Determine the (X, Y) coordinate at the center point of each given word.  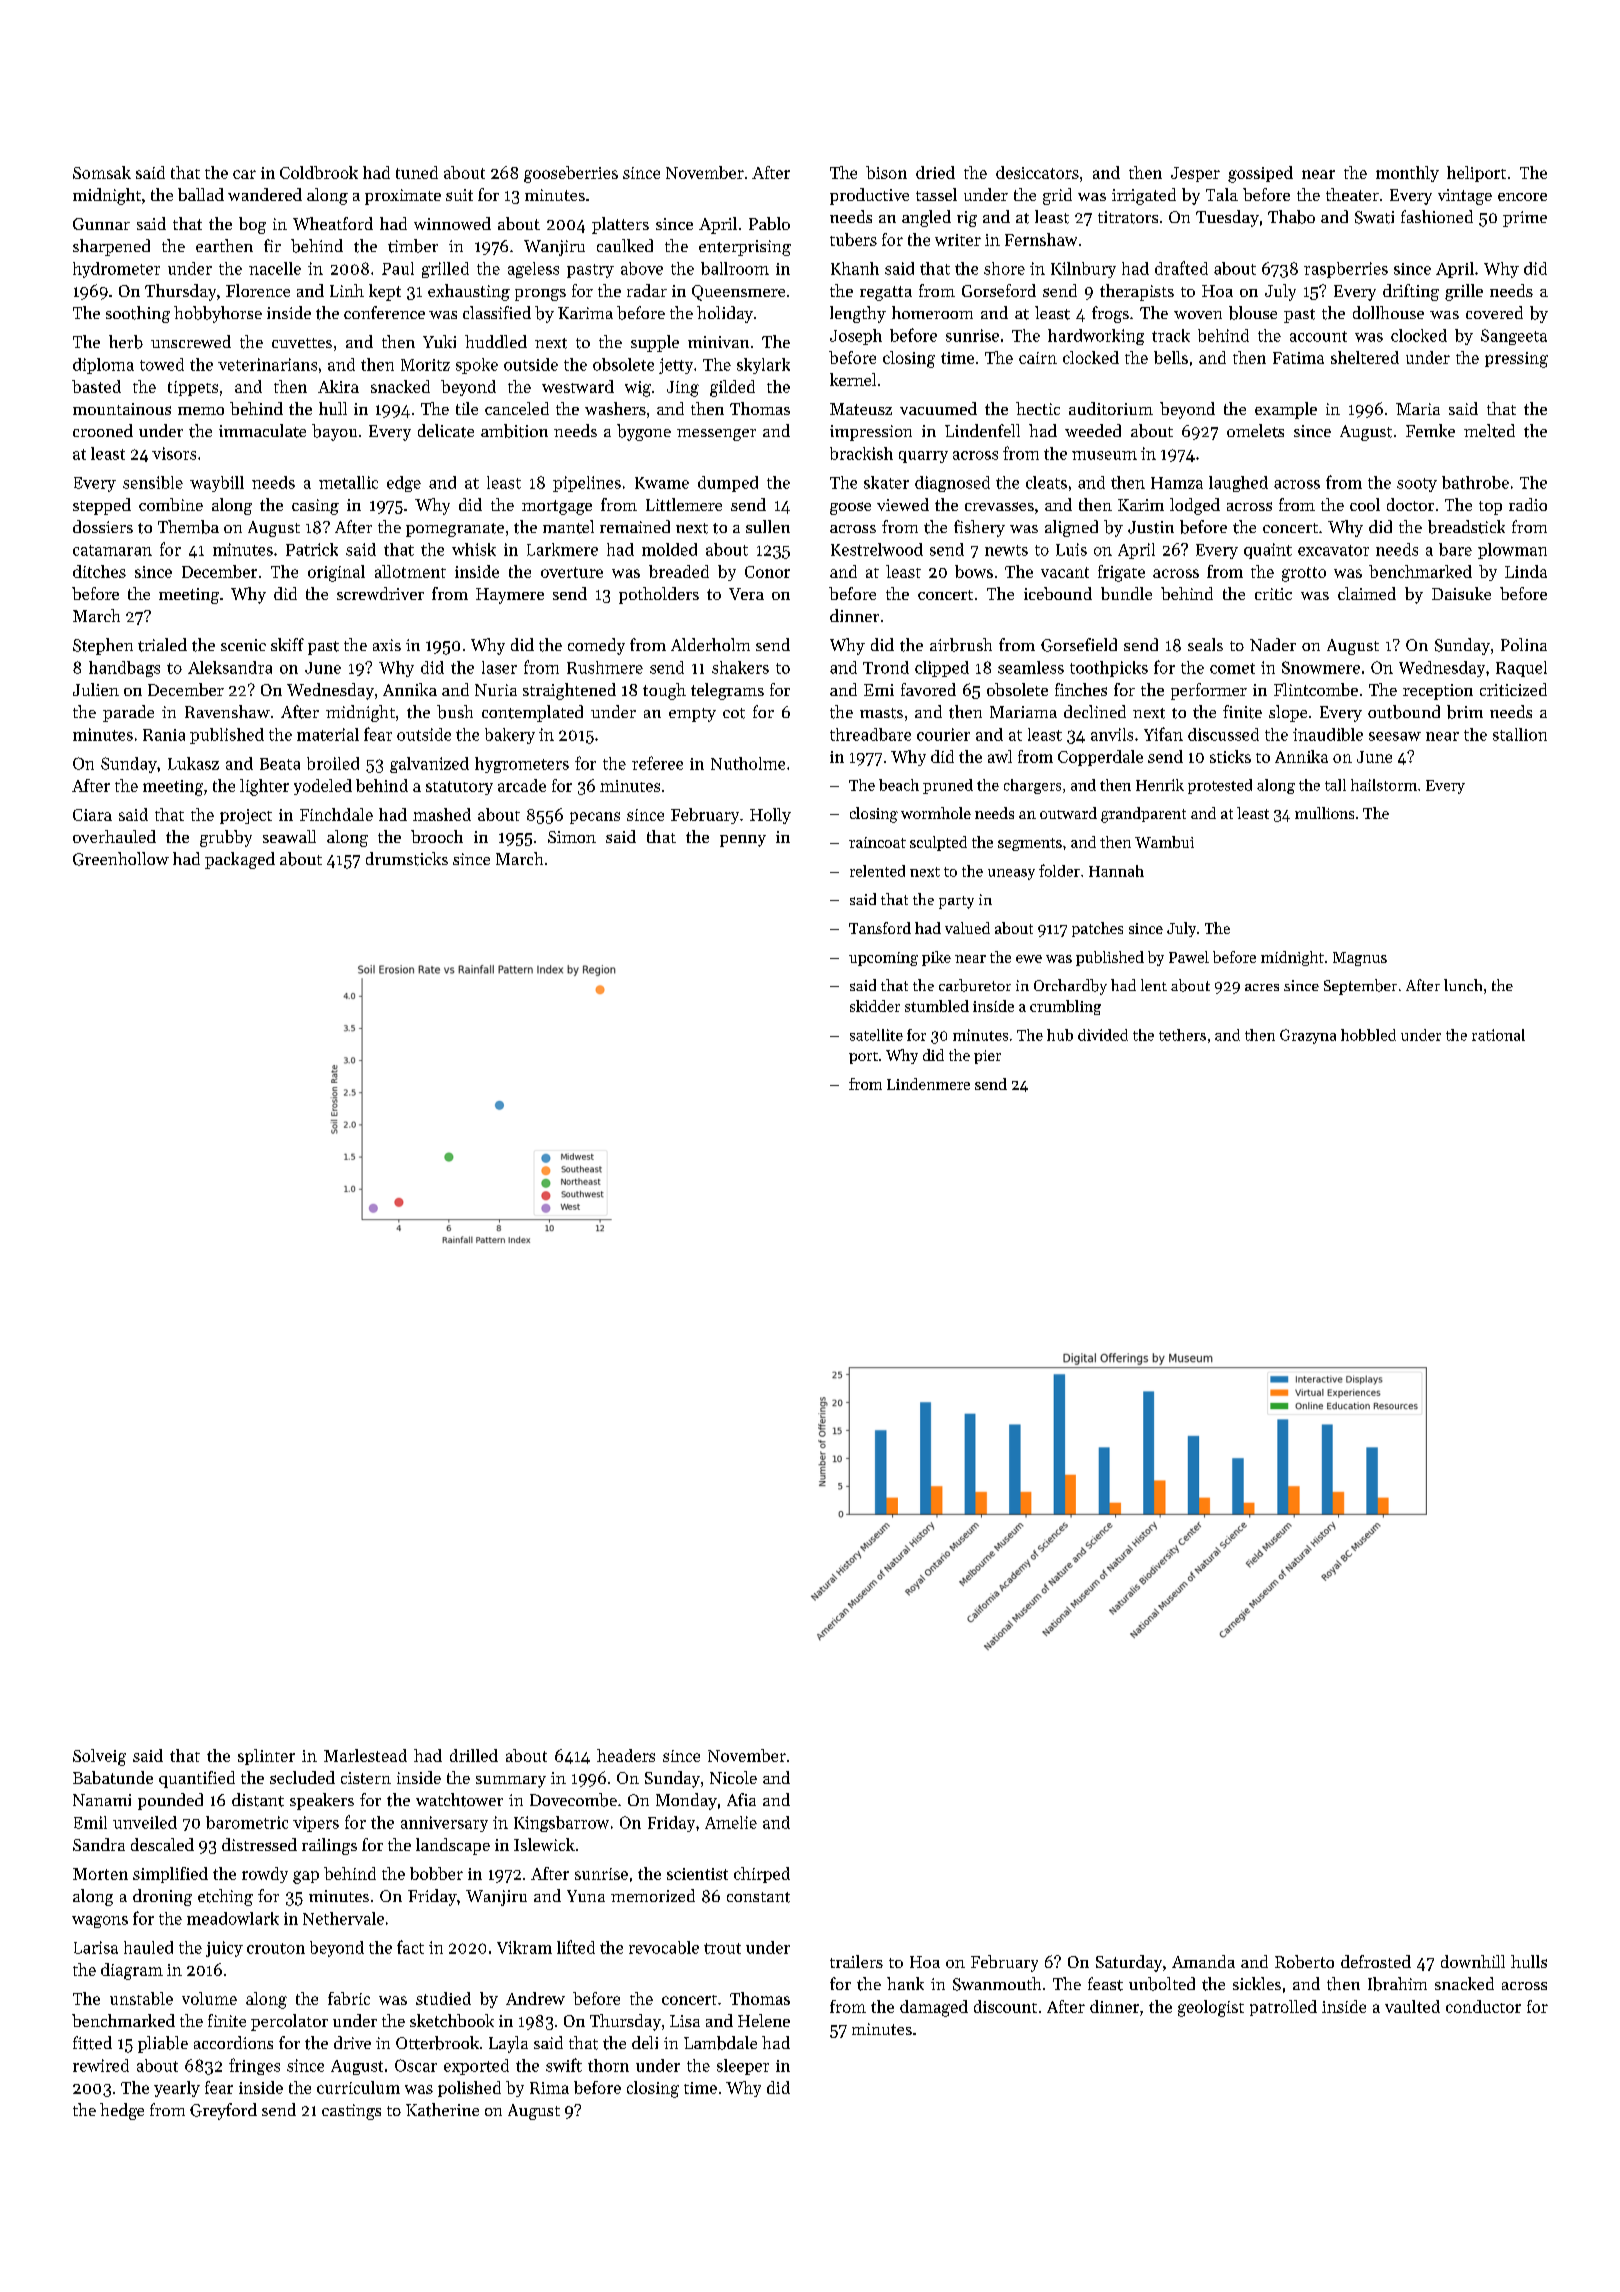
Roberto (1304, 1961)
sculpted (938, 843)
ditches (99, 571)
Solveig (99, 1757)
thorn (608, 2065)
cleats (1046, 482)
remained (635, 526)
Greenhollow (121, 859)
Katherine (442, 2110)
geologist (1211, 2008)
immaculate (262, 431)
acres (1262, 987)
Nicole (733, 1777)
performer (1209, 691)
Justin (1151, 527)
